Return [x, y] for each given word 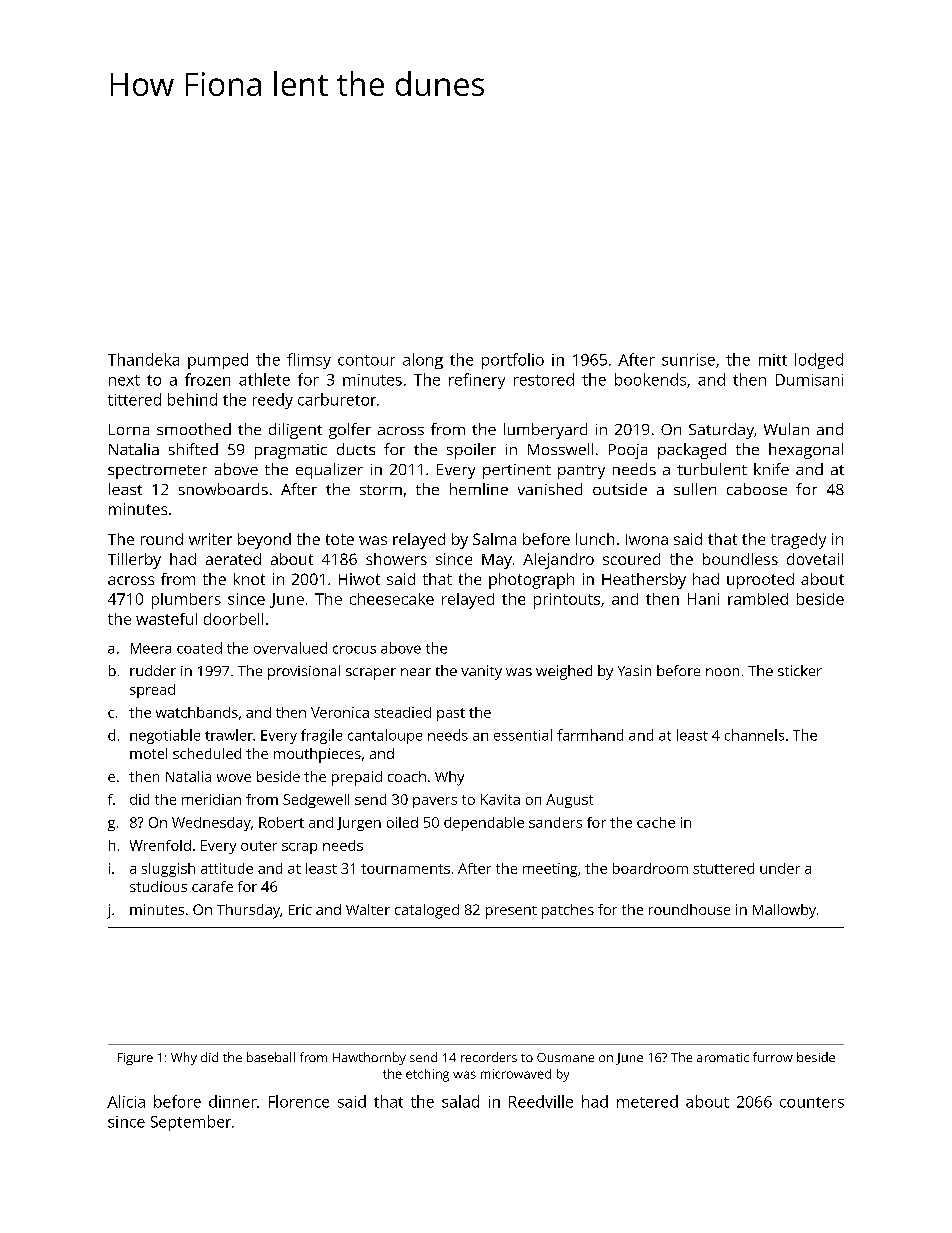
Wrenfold [160, 845]
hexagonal [806, 451]
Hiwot [359, 579]
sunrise [688, 360]
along [423, 361]
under [780, 868]
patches [568, 911]
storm [381, 490]
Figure [135, 1059]
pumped [218, 361]
